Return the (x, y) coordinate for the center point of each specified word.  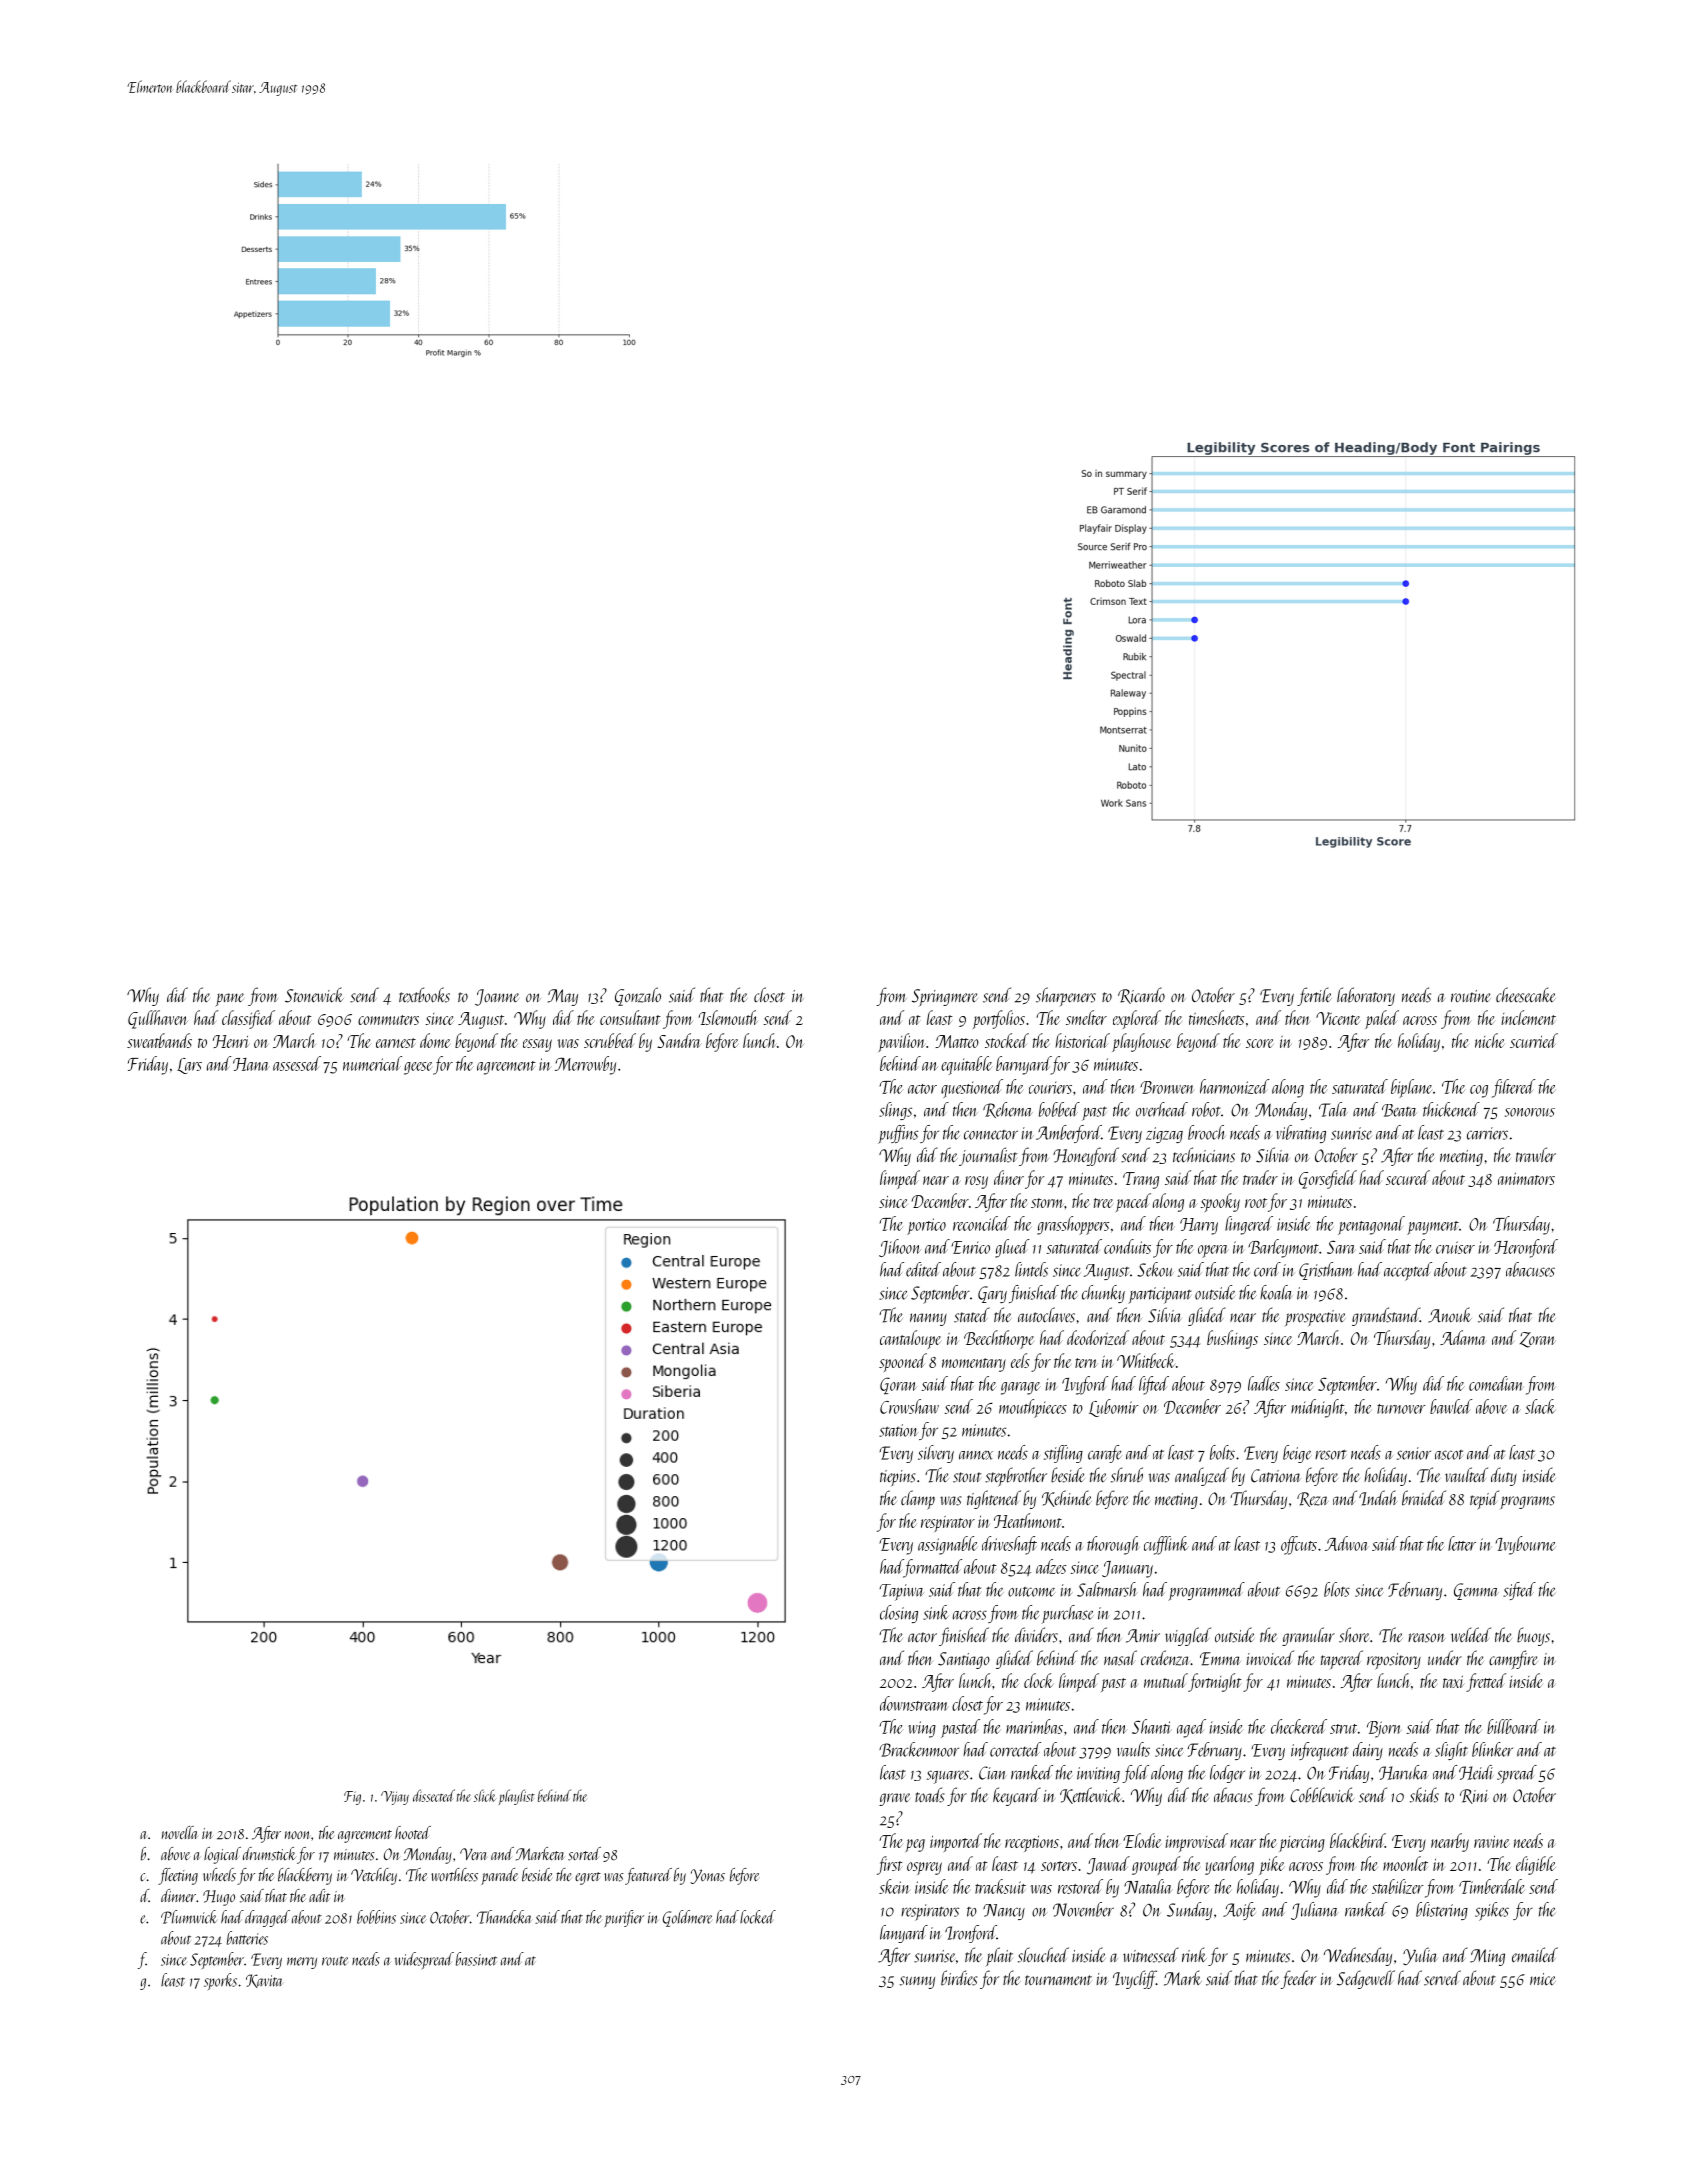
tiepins (897, 1478)
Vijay (395, 1798)
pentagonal (1371, 1225)
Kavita (264, 1981)
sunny (917, 1982)
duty (1504, 1476)
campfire (1513, 1660)
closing (899, 1614)
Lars (189, 1066)
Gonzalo (638, 996)
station (898, 1430)
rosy (976, 1182)
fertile (1314, 996)
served (1442, 1978)
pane (229, 1000)
